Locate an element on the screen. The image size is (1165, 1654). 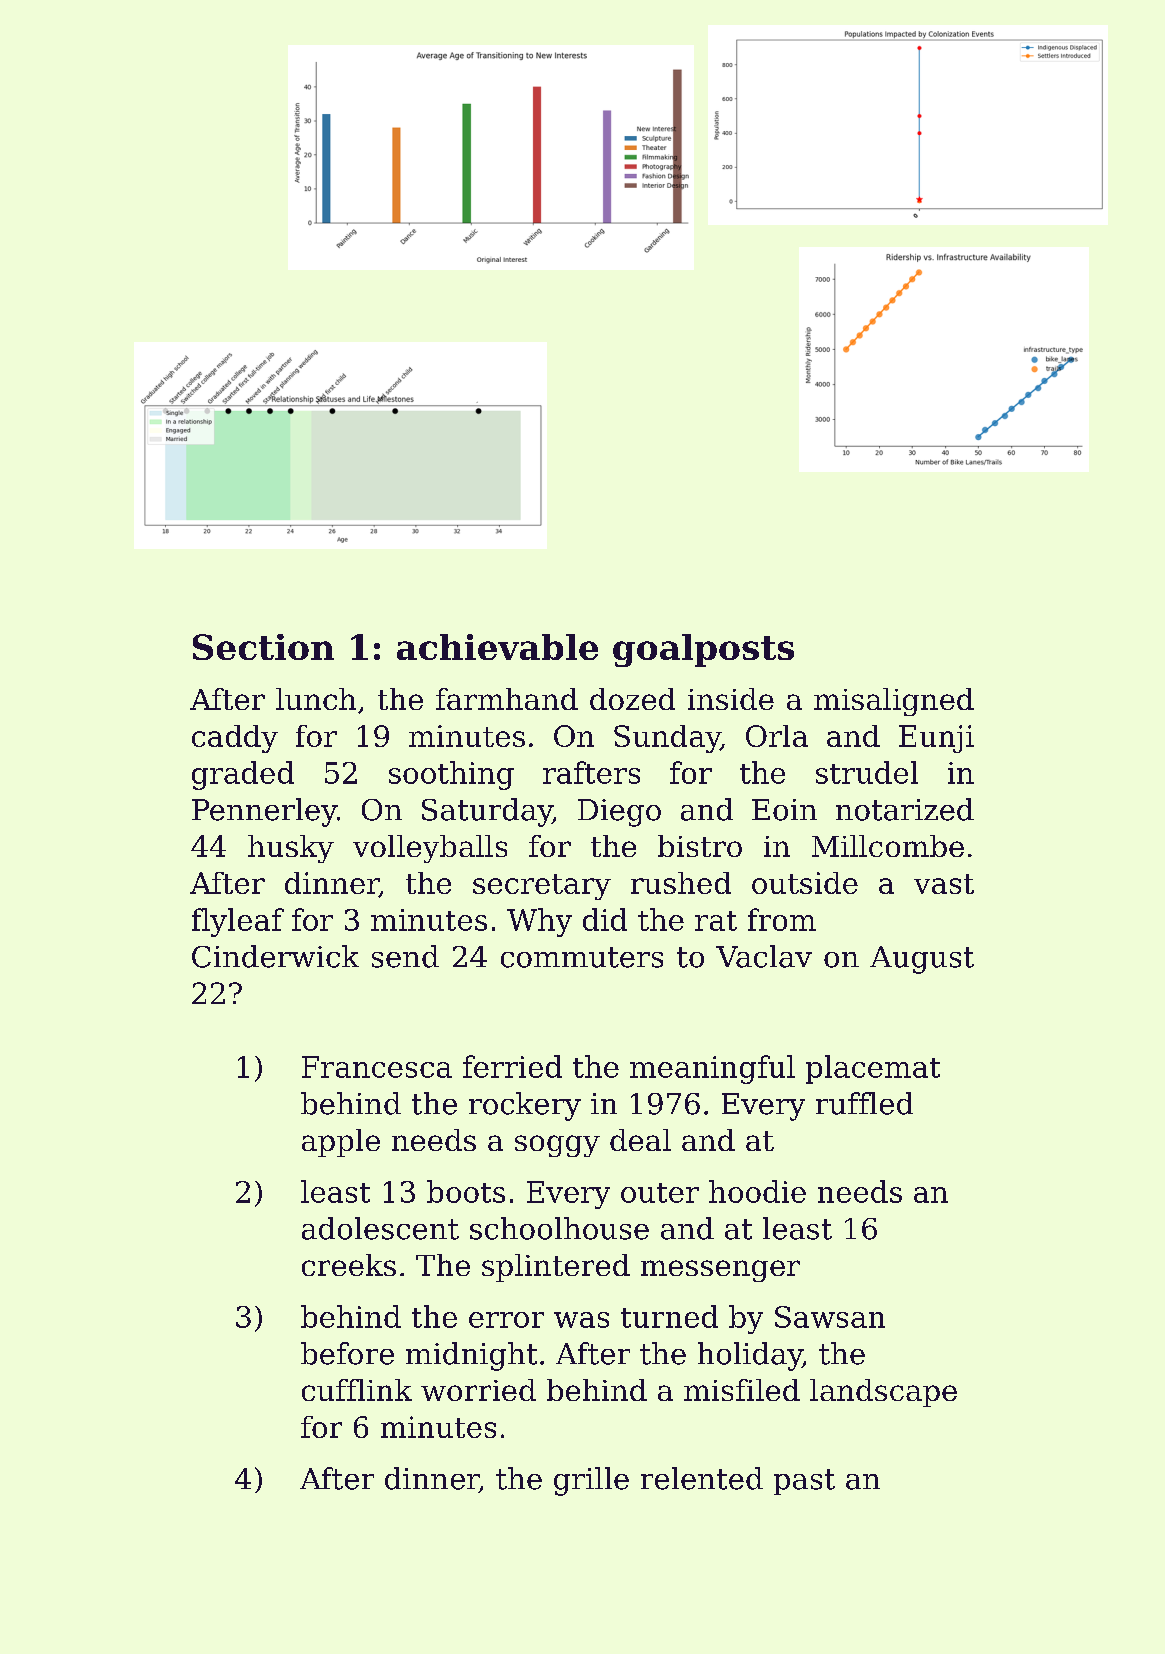
Millcombe is located at coordinates (888, 846).
